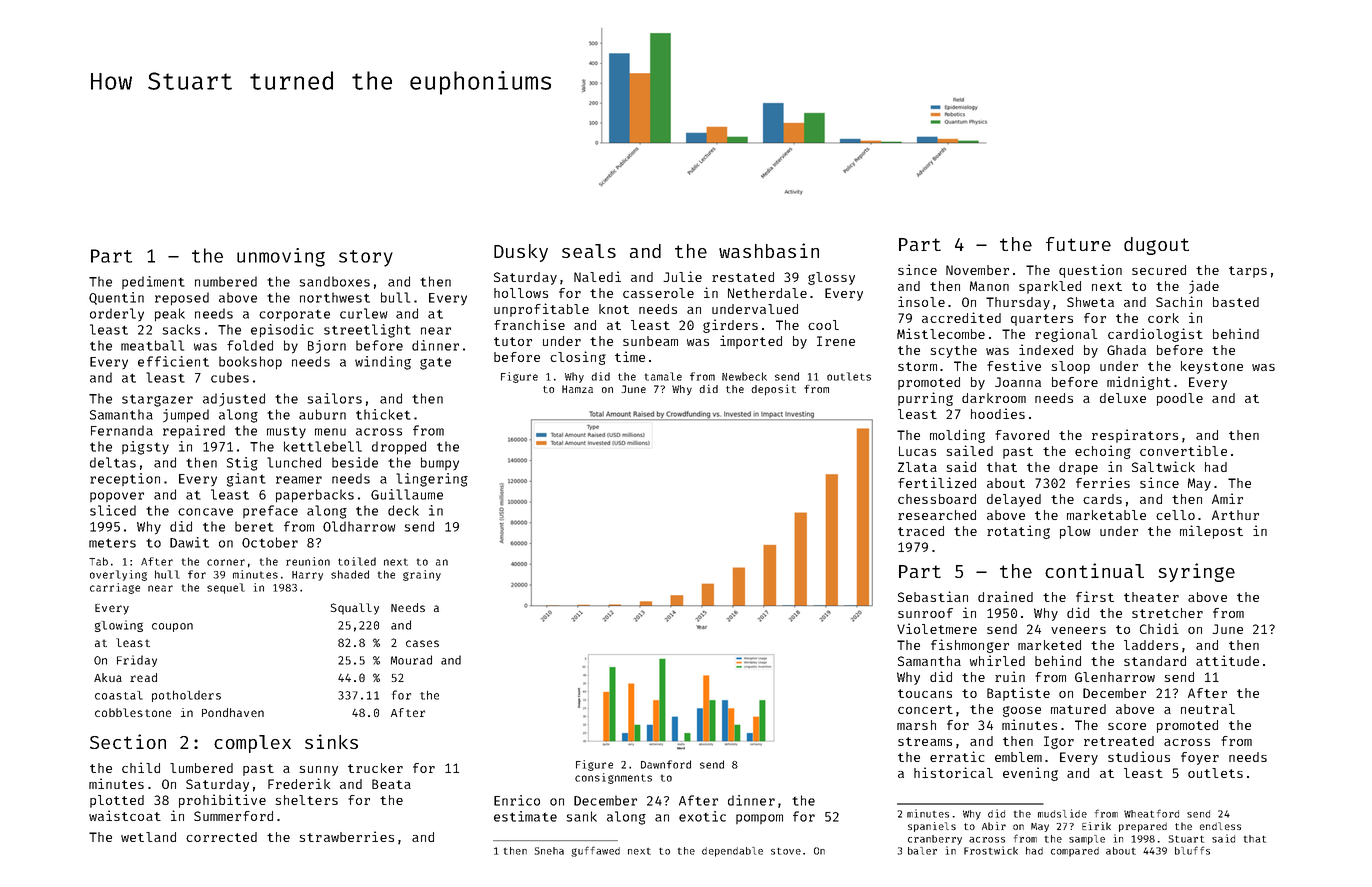 Image resolution: width=1372 pixels, height=887 pixels. What do you see at coordinates (115, 588) in the document?
I see `carriage` at bounding box center [115, 588].
